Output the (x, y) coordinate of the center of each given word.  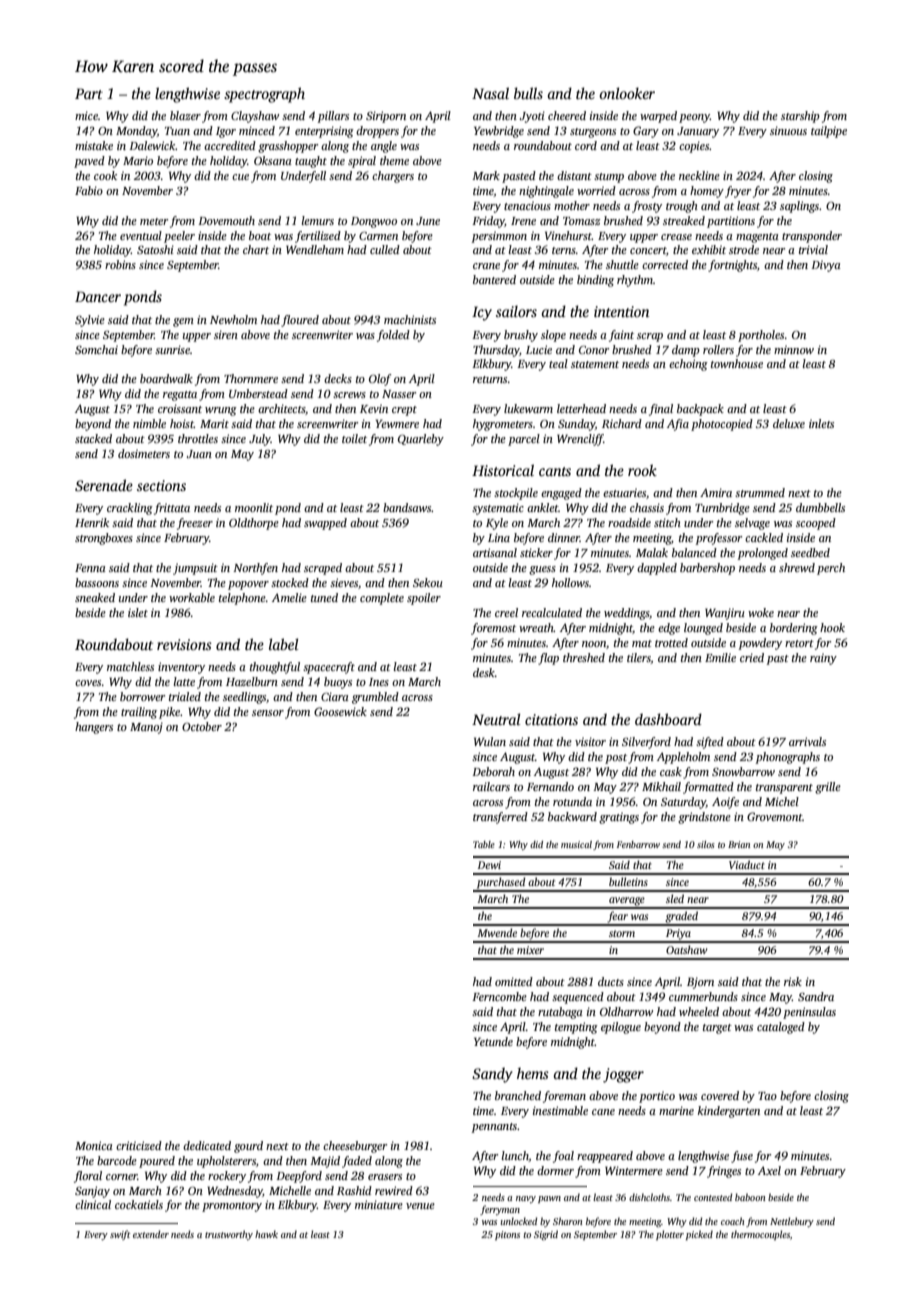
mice (86, 115)
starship (800, 117)
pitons (507, 1235)
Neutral (496, 719)
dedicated (207, 1145)
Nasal (490, 93)
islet (138, 612)
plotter (670, 1235)
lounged (703, 629)
